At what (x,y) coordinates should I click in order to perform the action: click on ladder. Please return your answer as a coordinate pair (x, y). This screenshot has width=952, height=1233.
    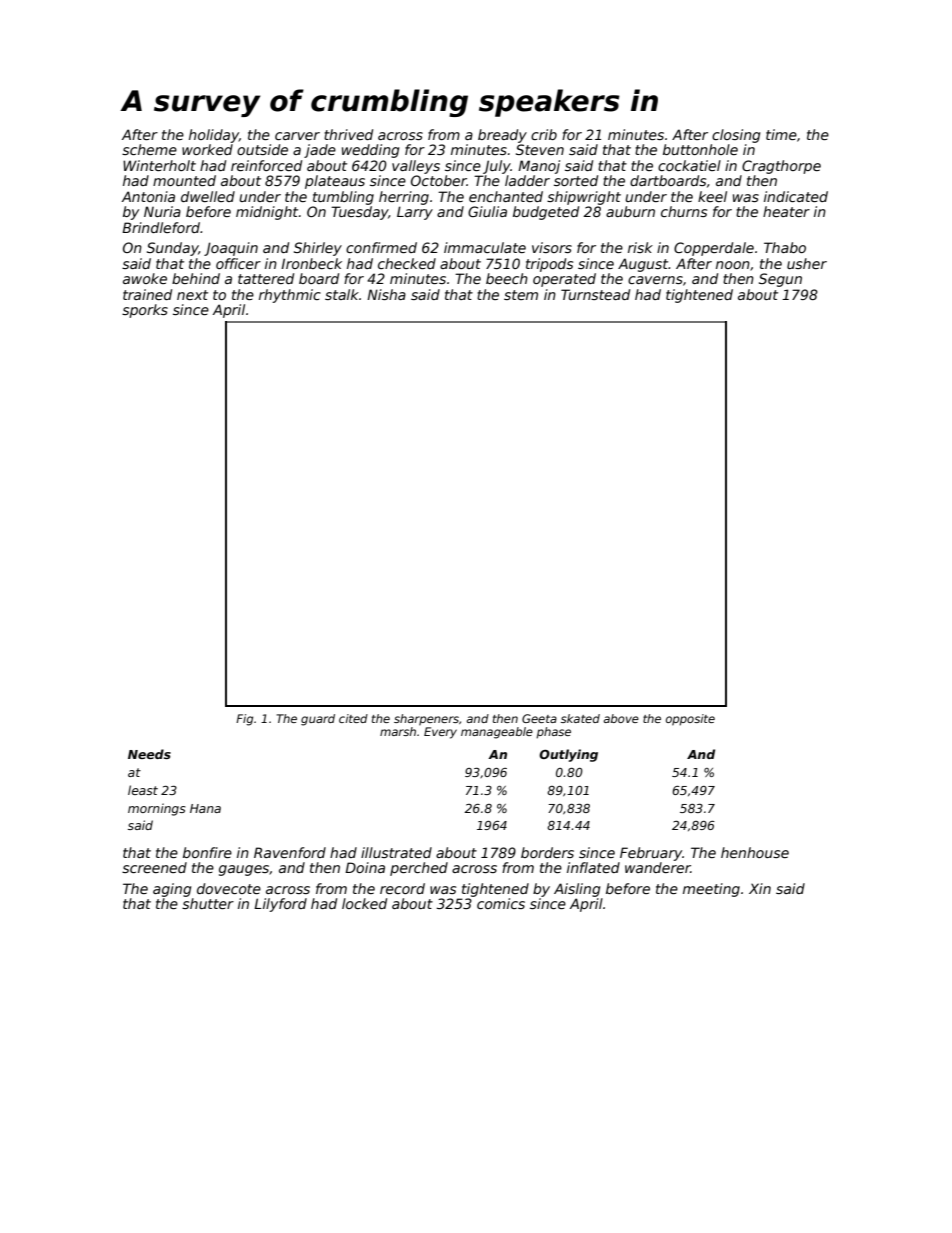
    Looking at the image, I should click on (527, 180).
